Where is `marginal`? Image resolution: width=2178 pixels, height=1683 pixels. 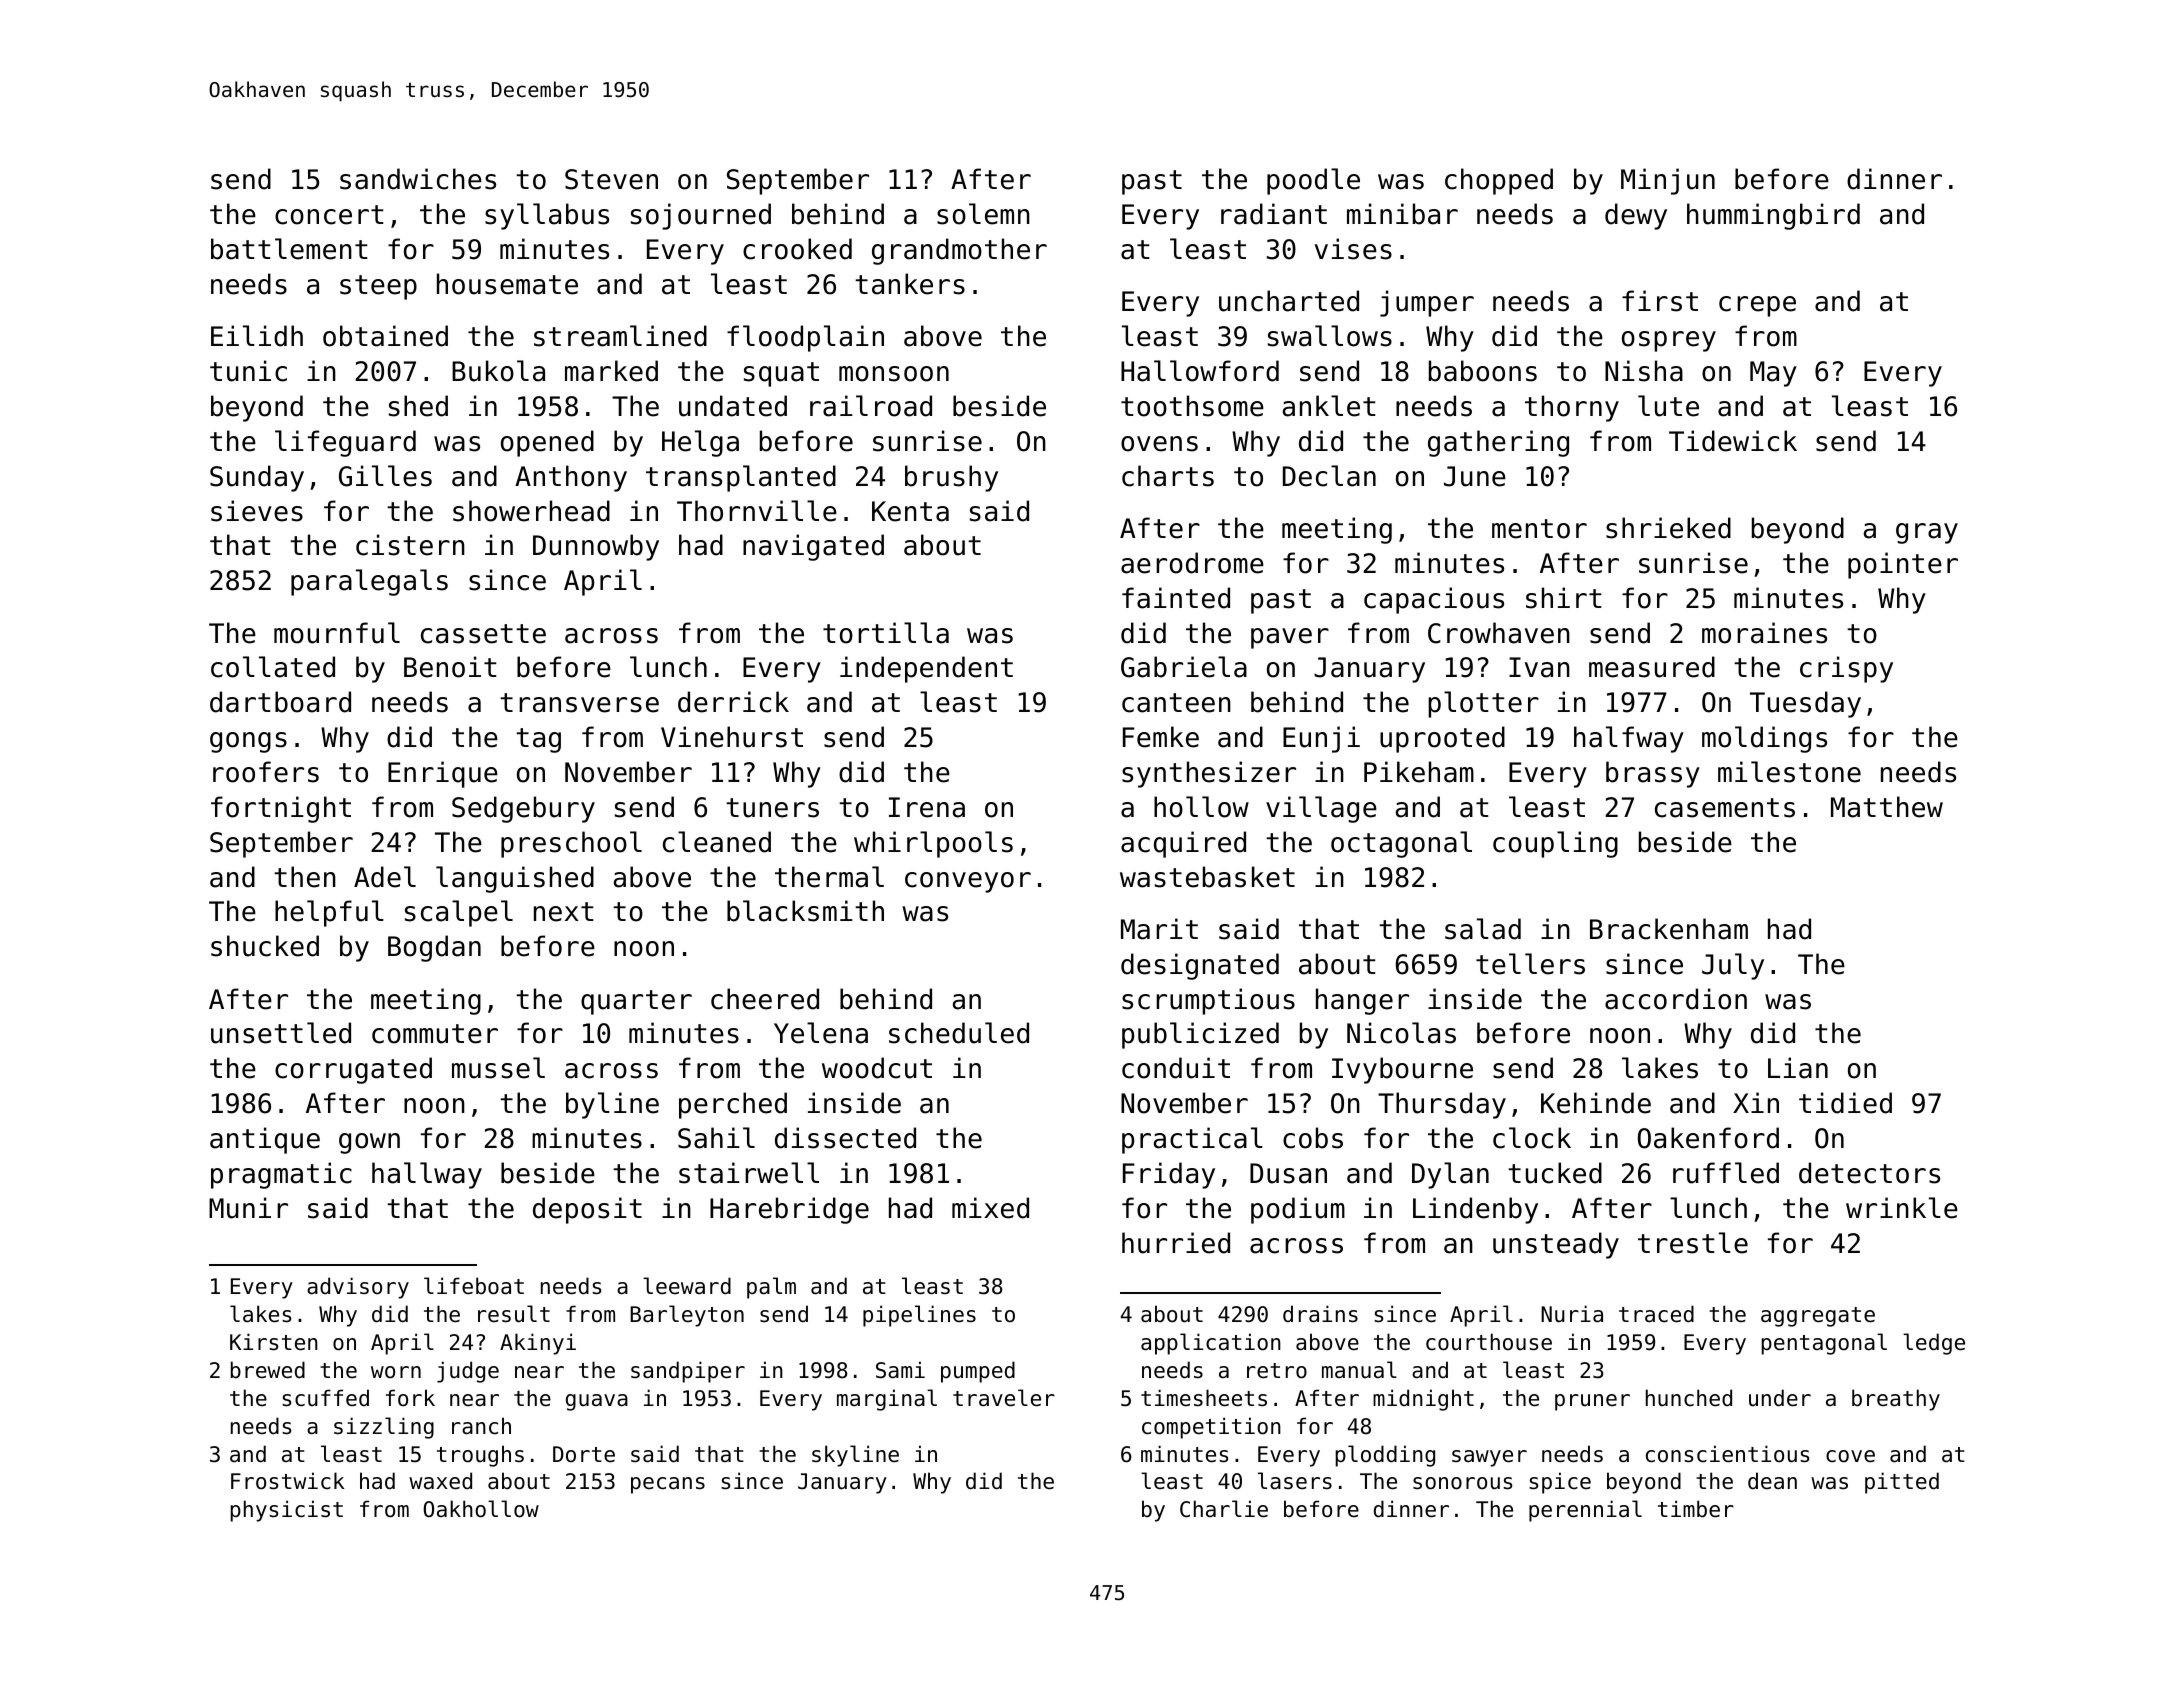
marginal is located at coordinates (887, 1400).
